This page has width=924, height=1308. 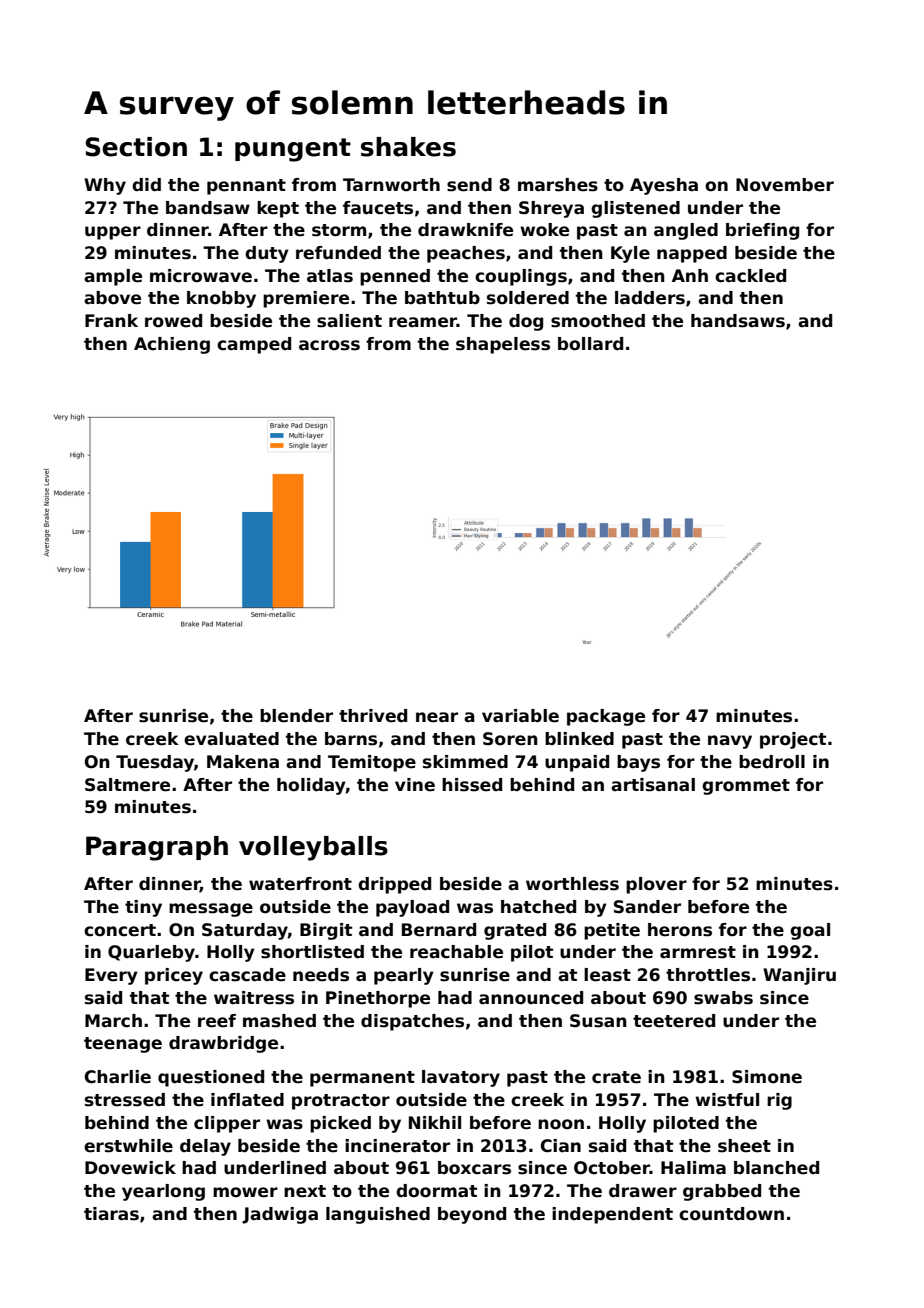 What do you see at coordinates (472, 785) in the page?
I see `hissed` at bounding box center [472, 785].
